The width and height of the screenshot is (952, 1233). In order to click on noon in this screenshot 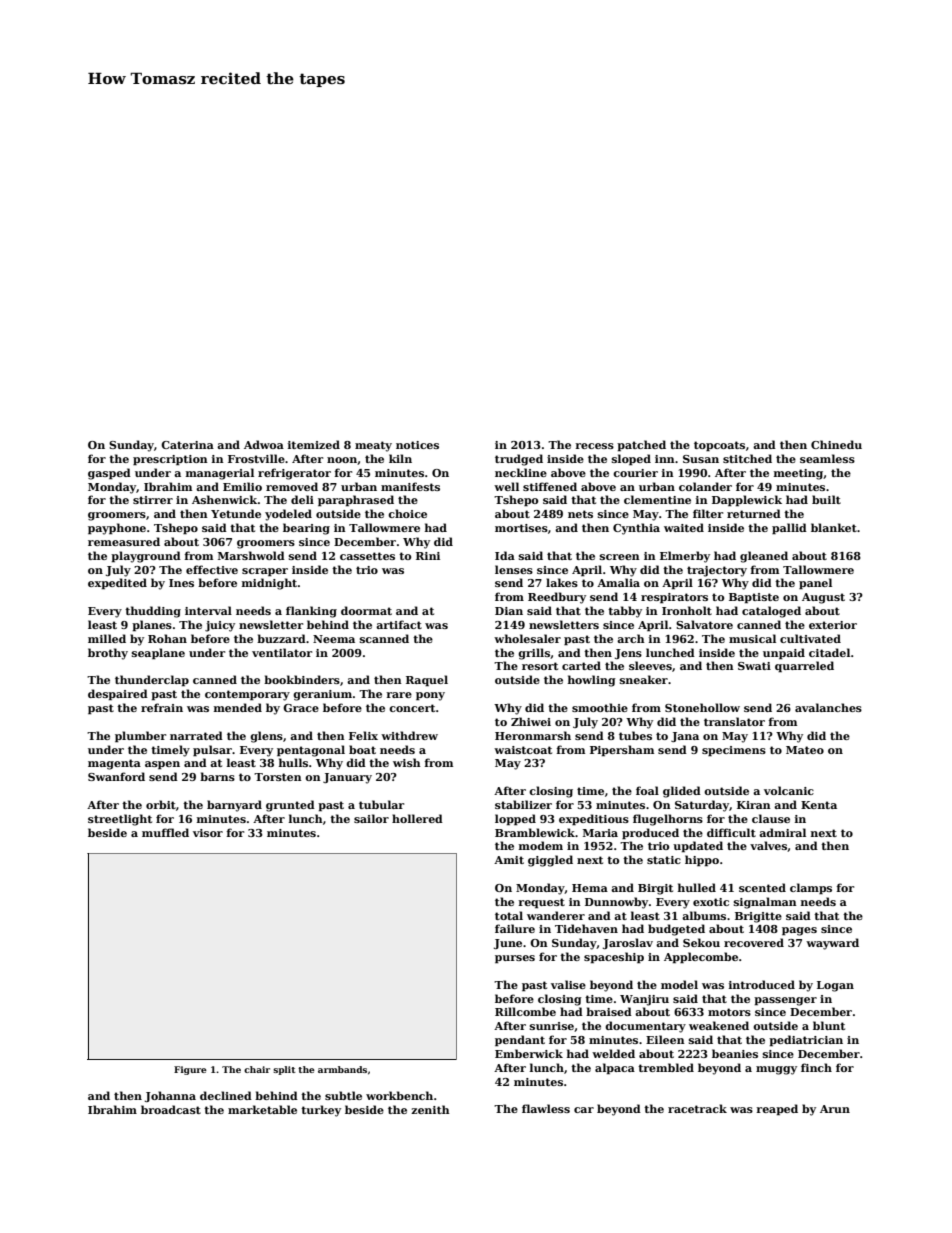, I will do `click(342, 460)`.
